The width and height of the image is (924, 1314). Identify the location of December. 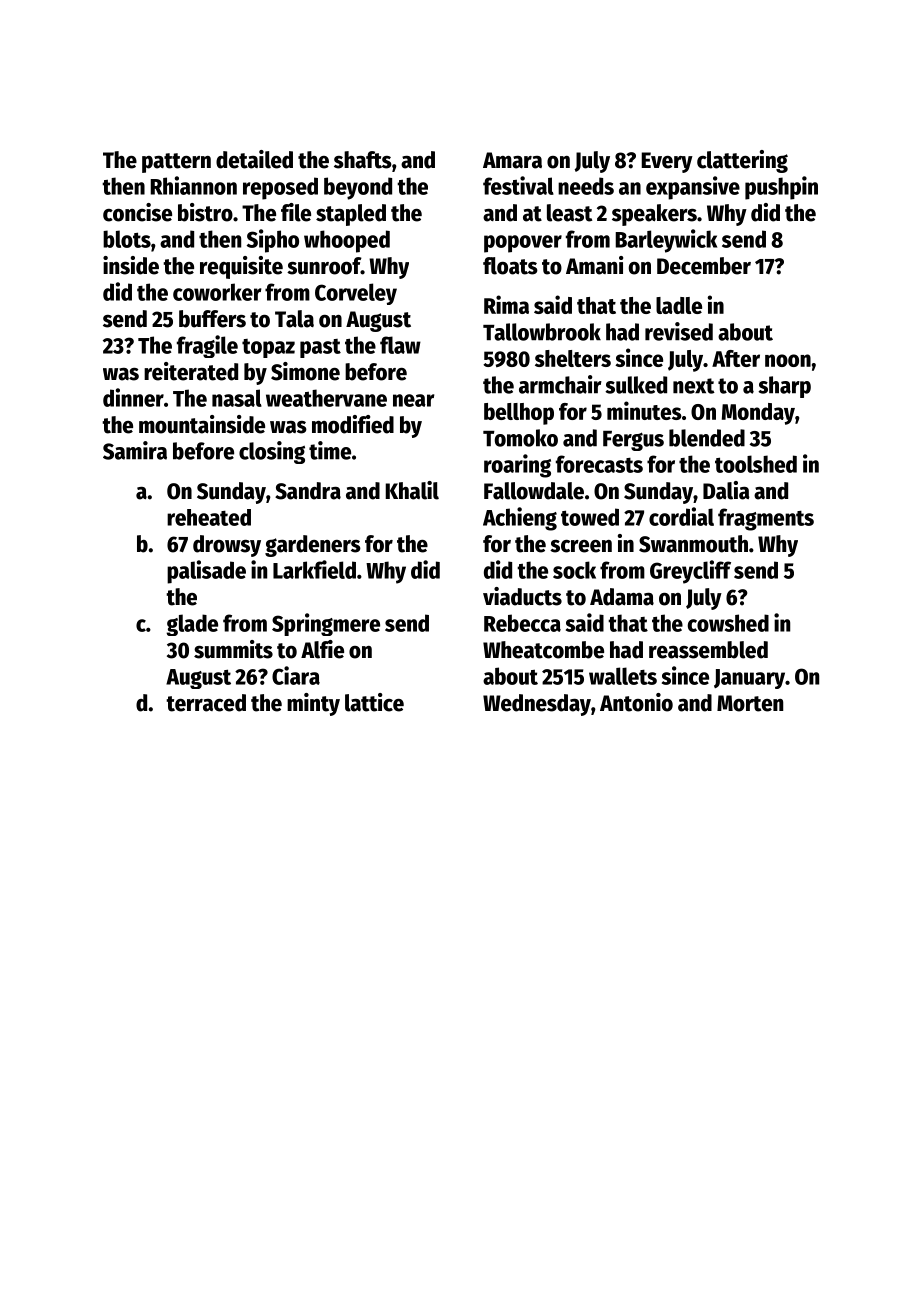
(704, 266).
